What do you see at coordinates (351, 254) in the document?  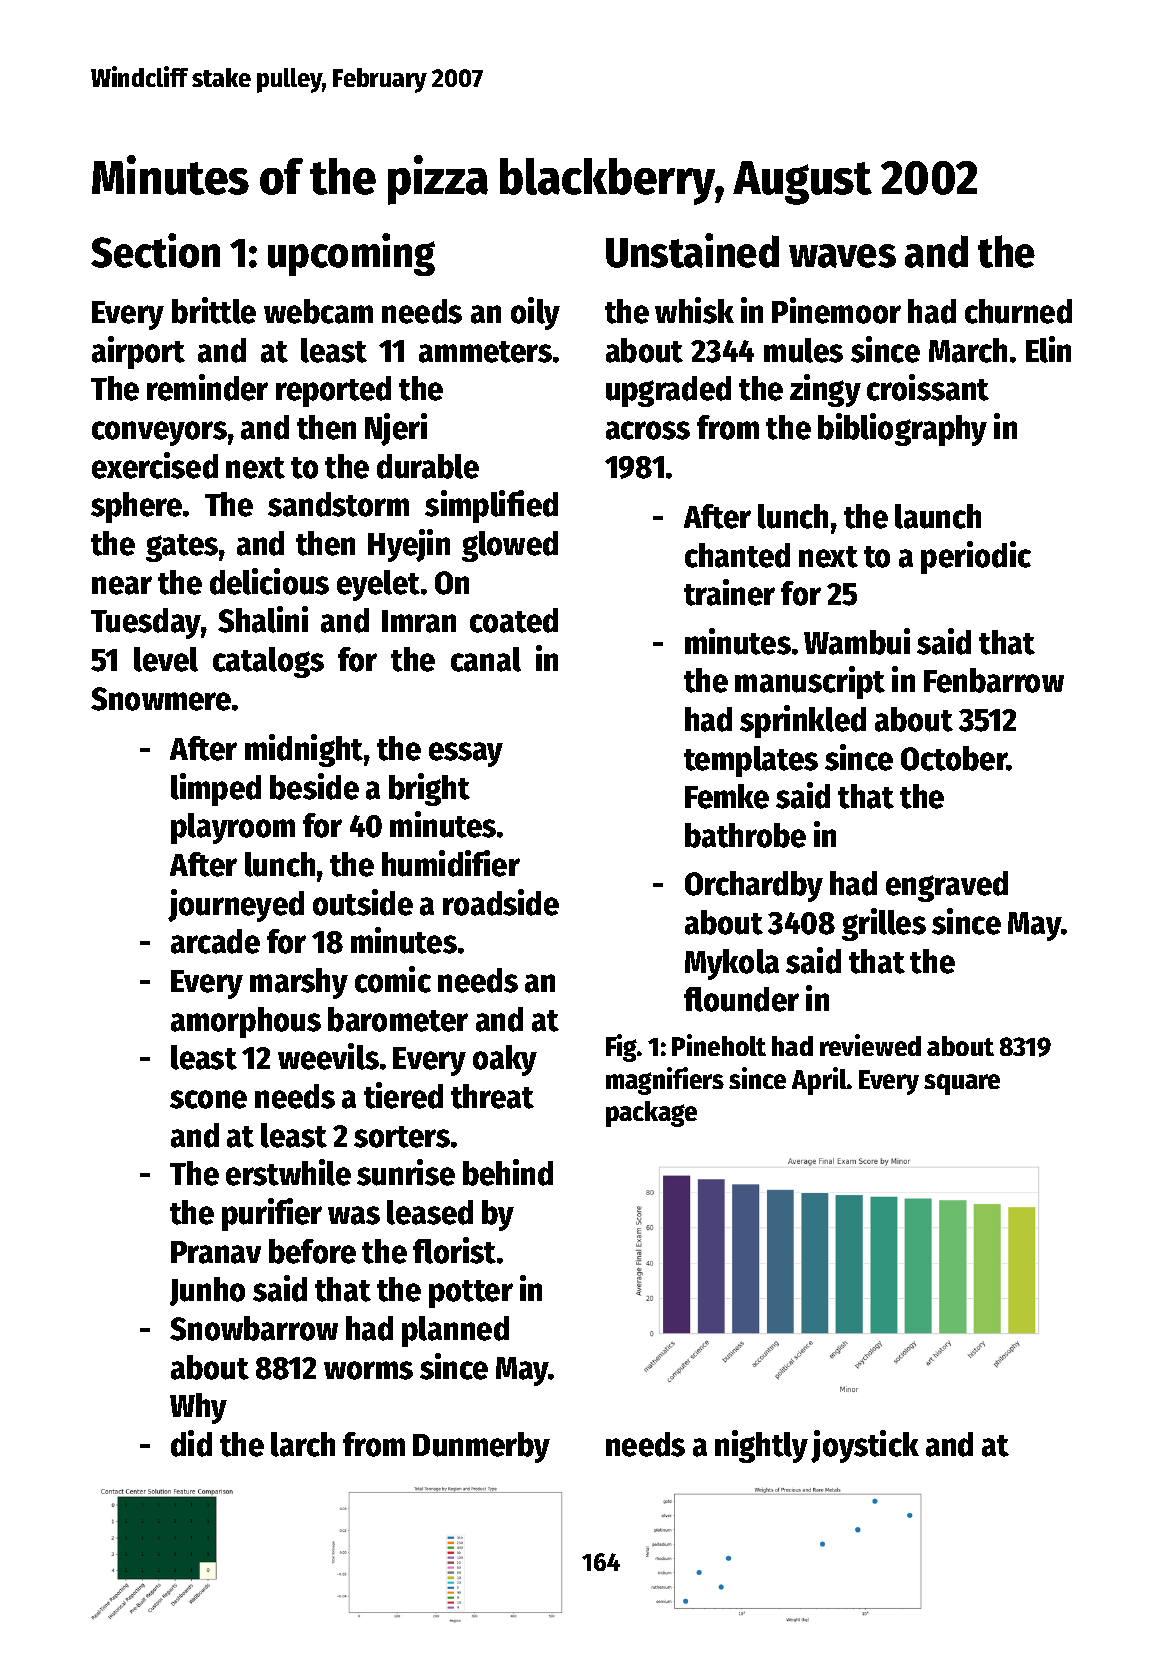 I see `upcoming` at bounding box center [351, 254].
